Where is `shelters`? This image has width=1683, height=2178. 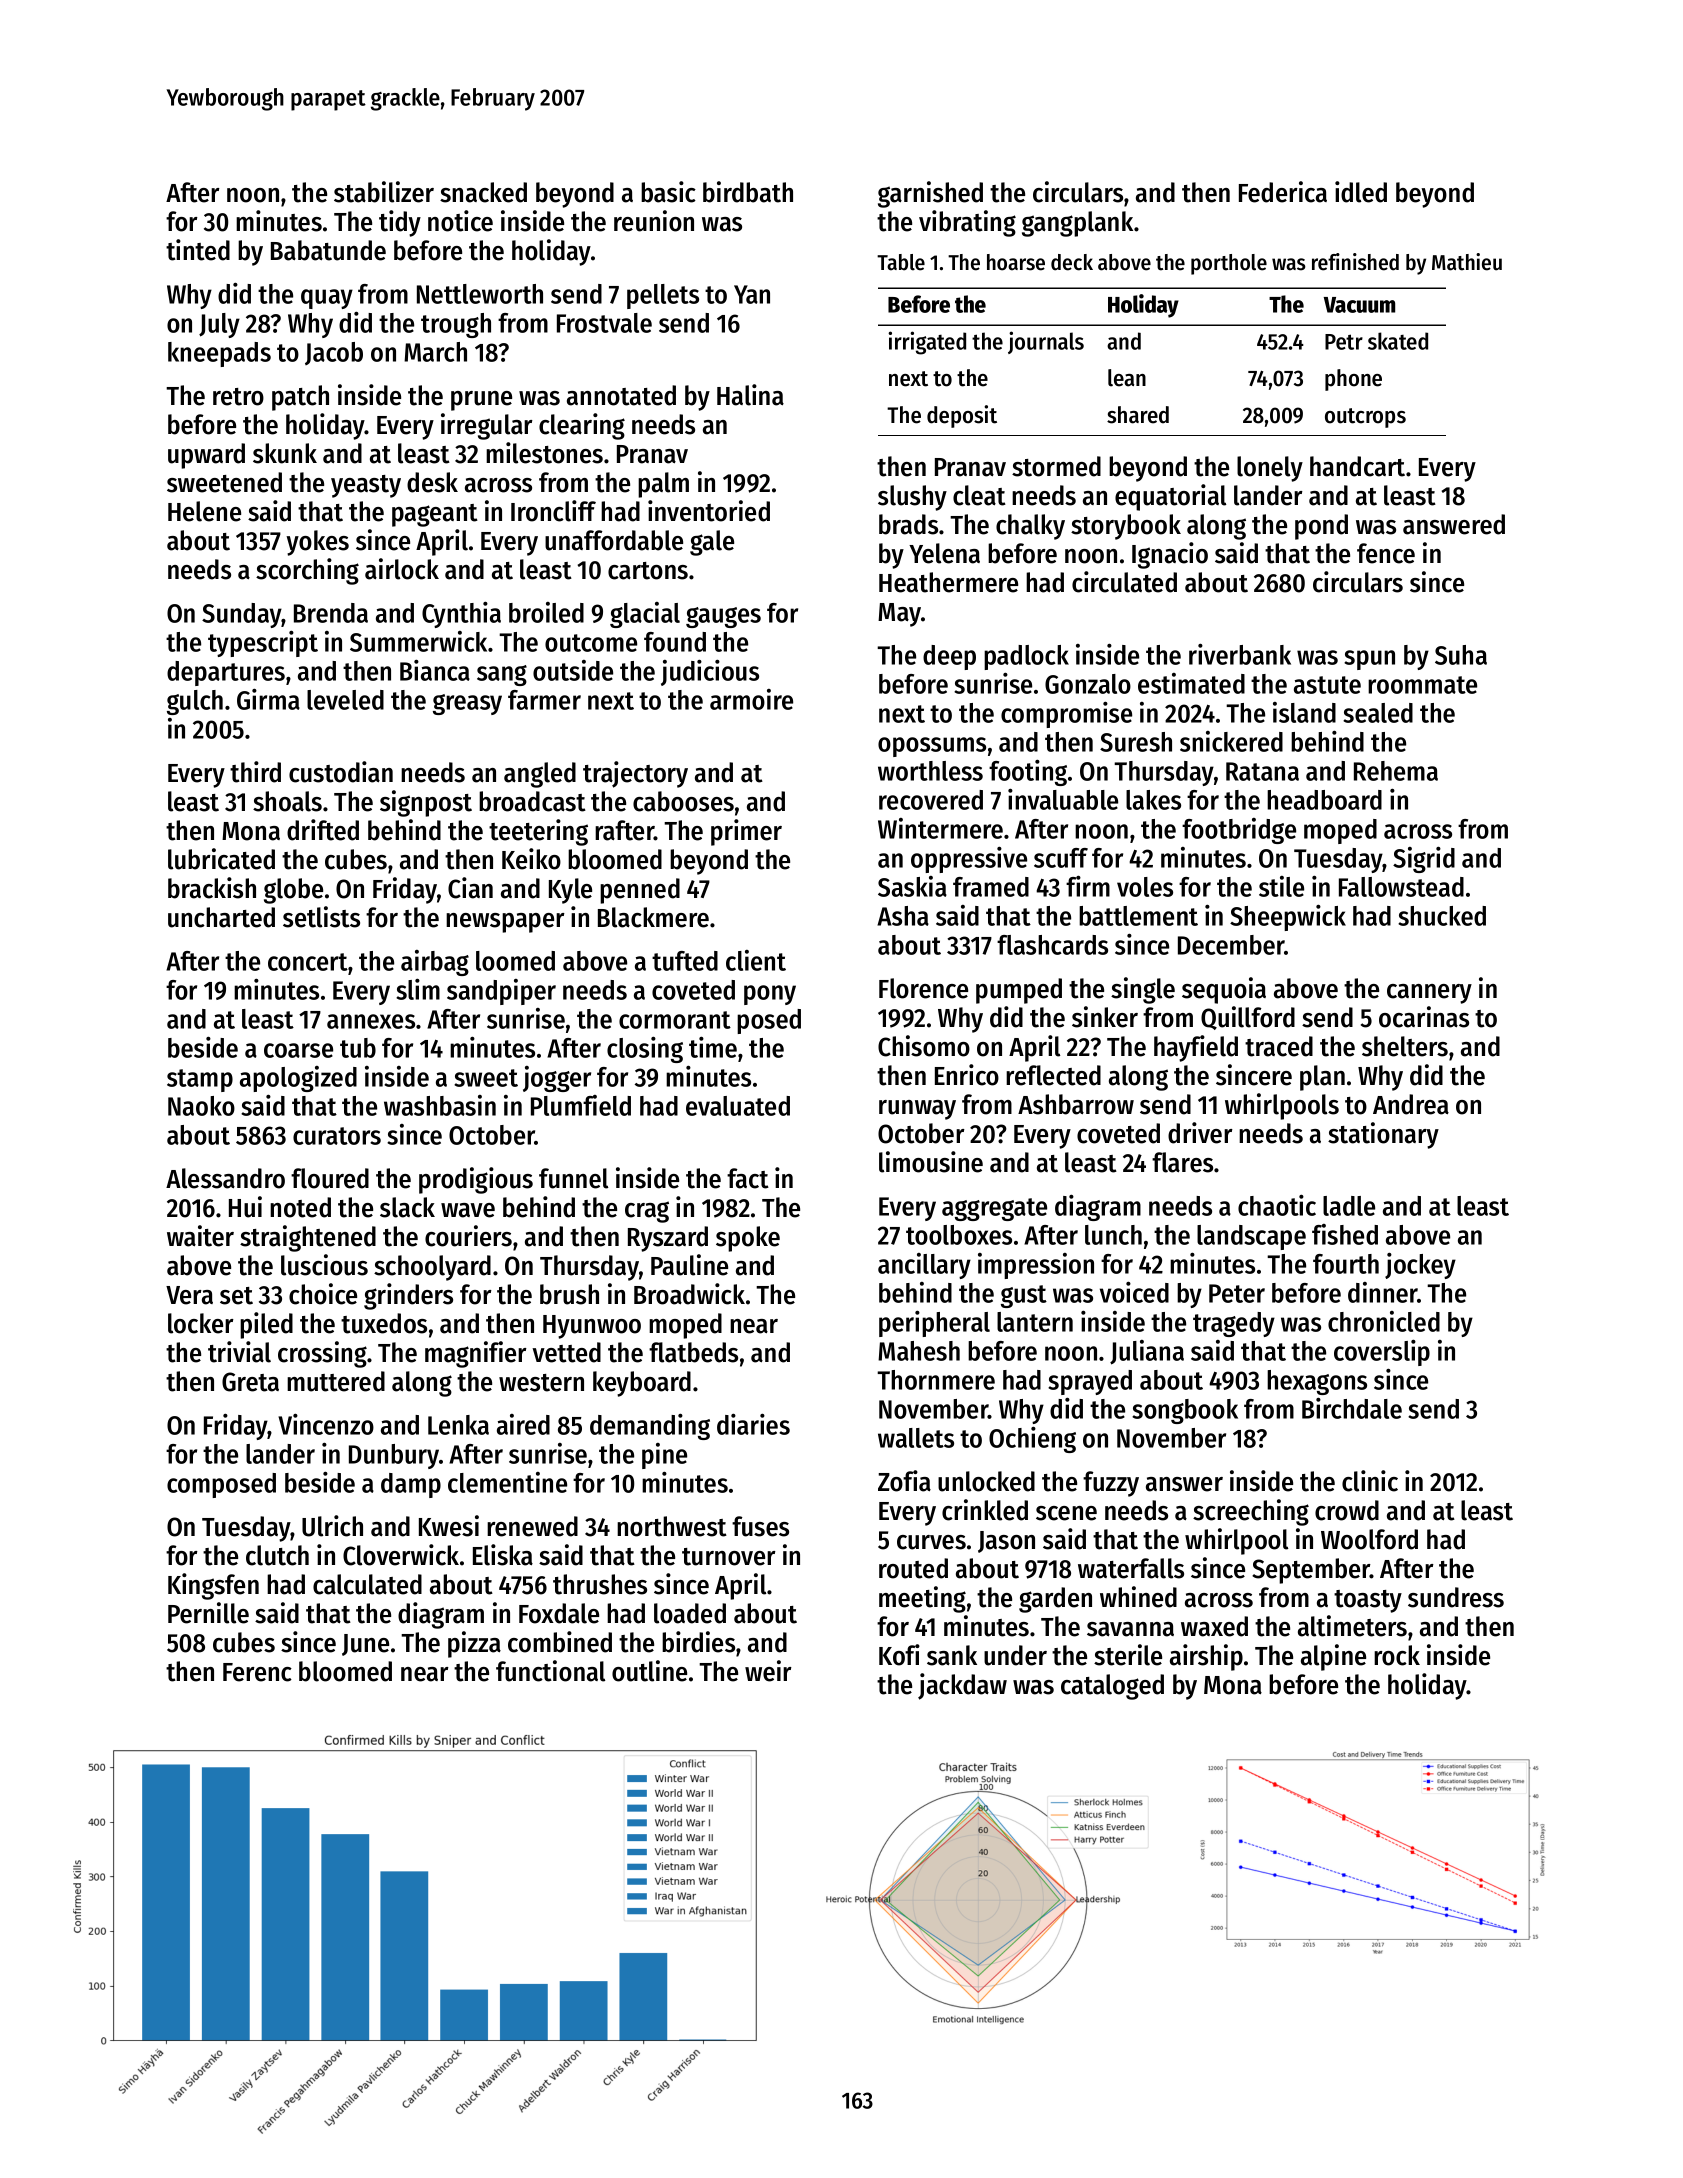
shelters is located at coordinates (1405, 1046).
